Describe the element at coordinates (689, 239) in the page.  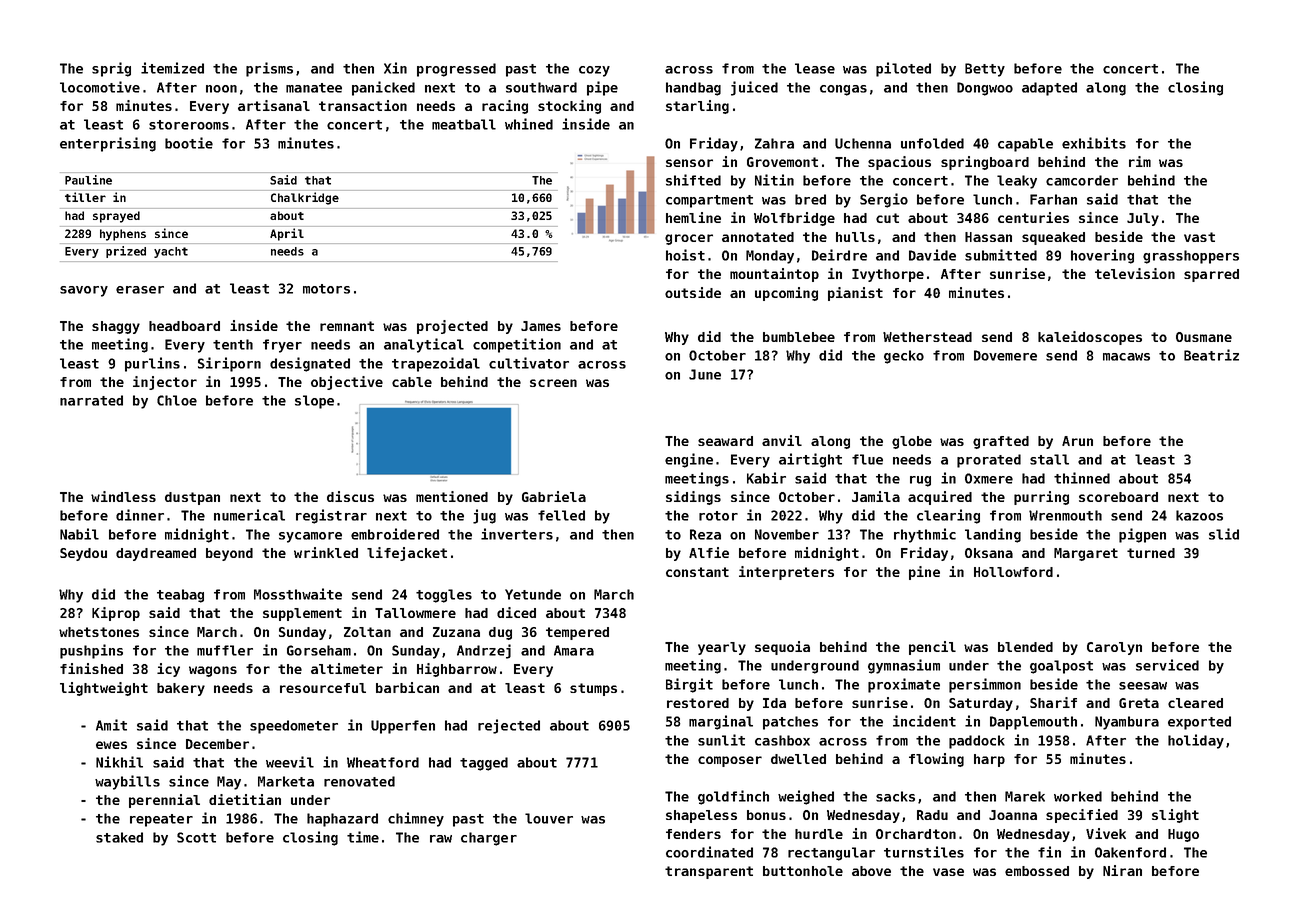
I see `grocer` at that location.
